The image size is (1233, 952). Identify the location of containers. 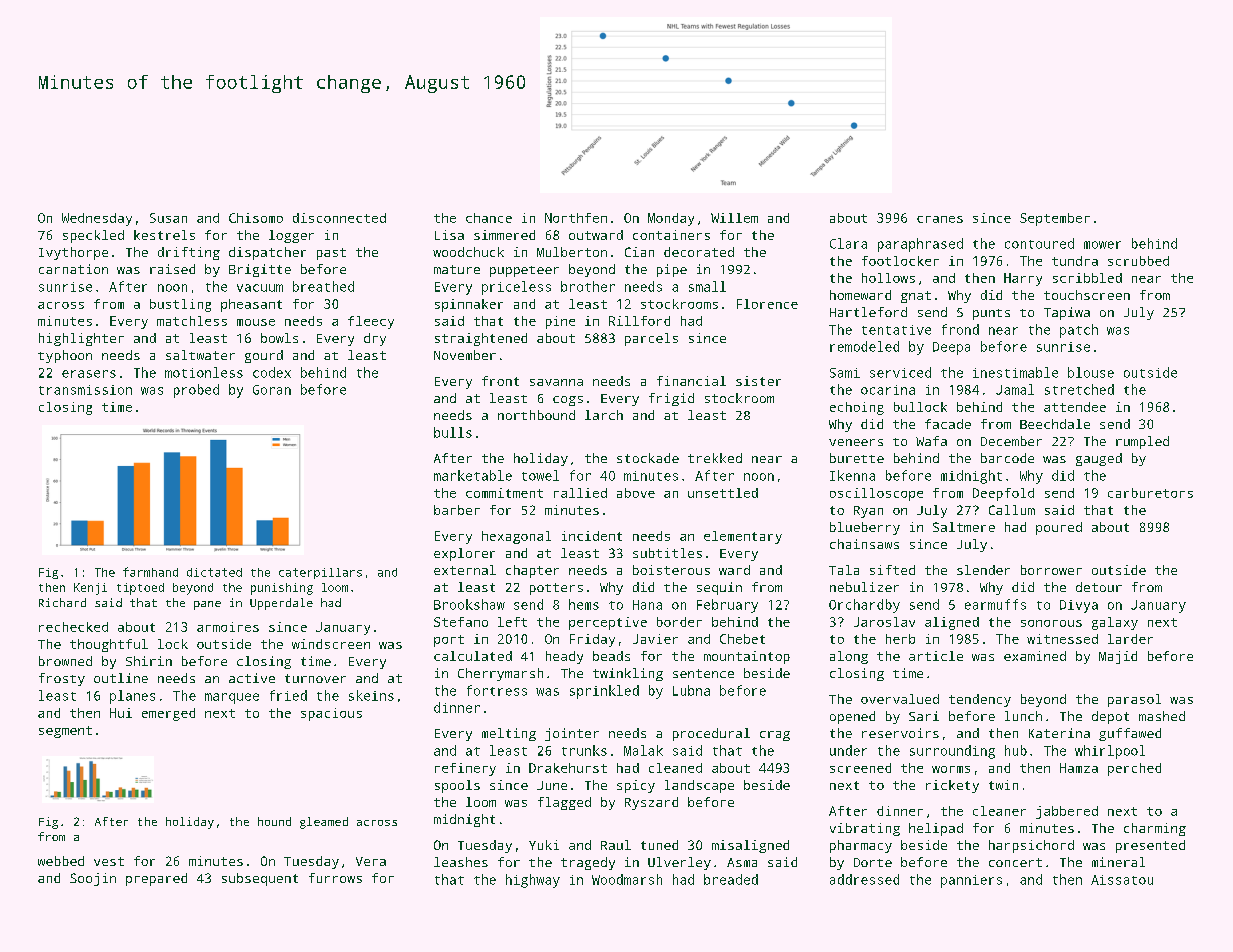
(671, 235).
